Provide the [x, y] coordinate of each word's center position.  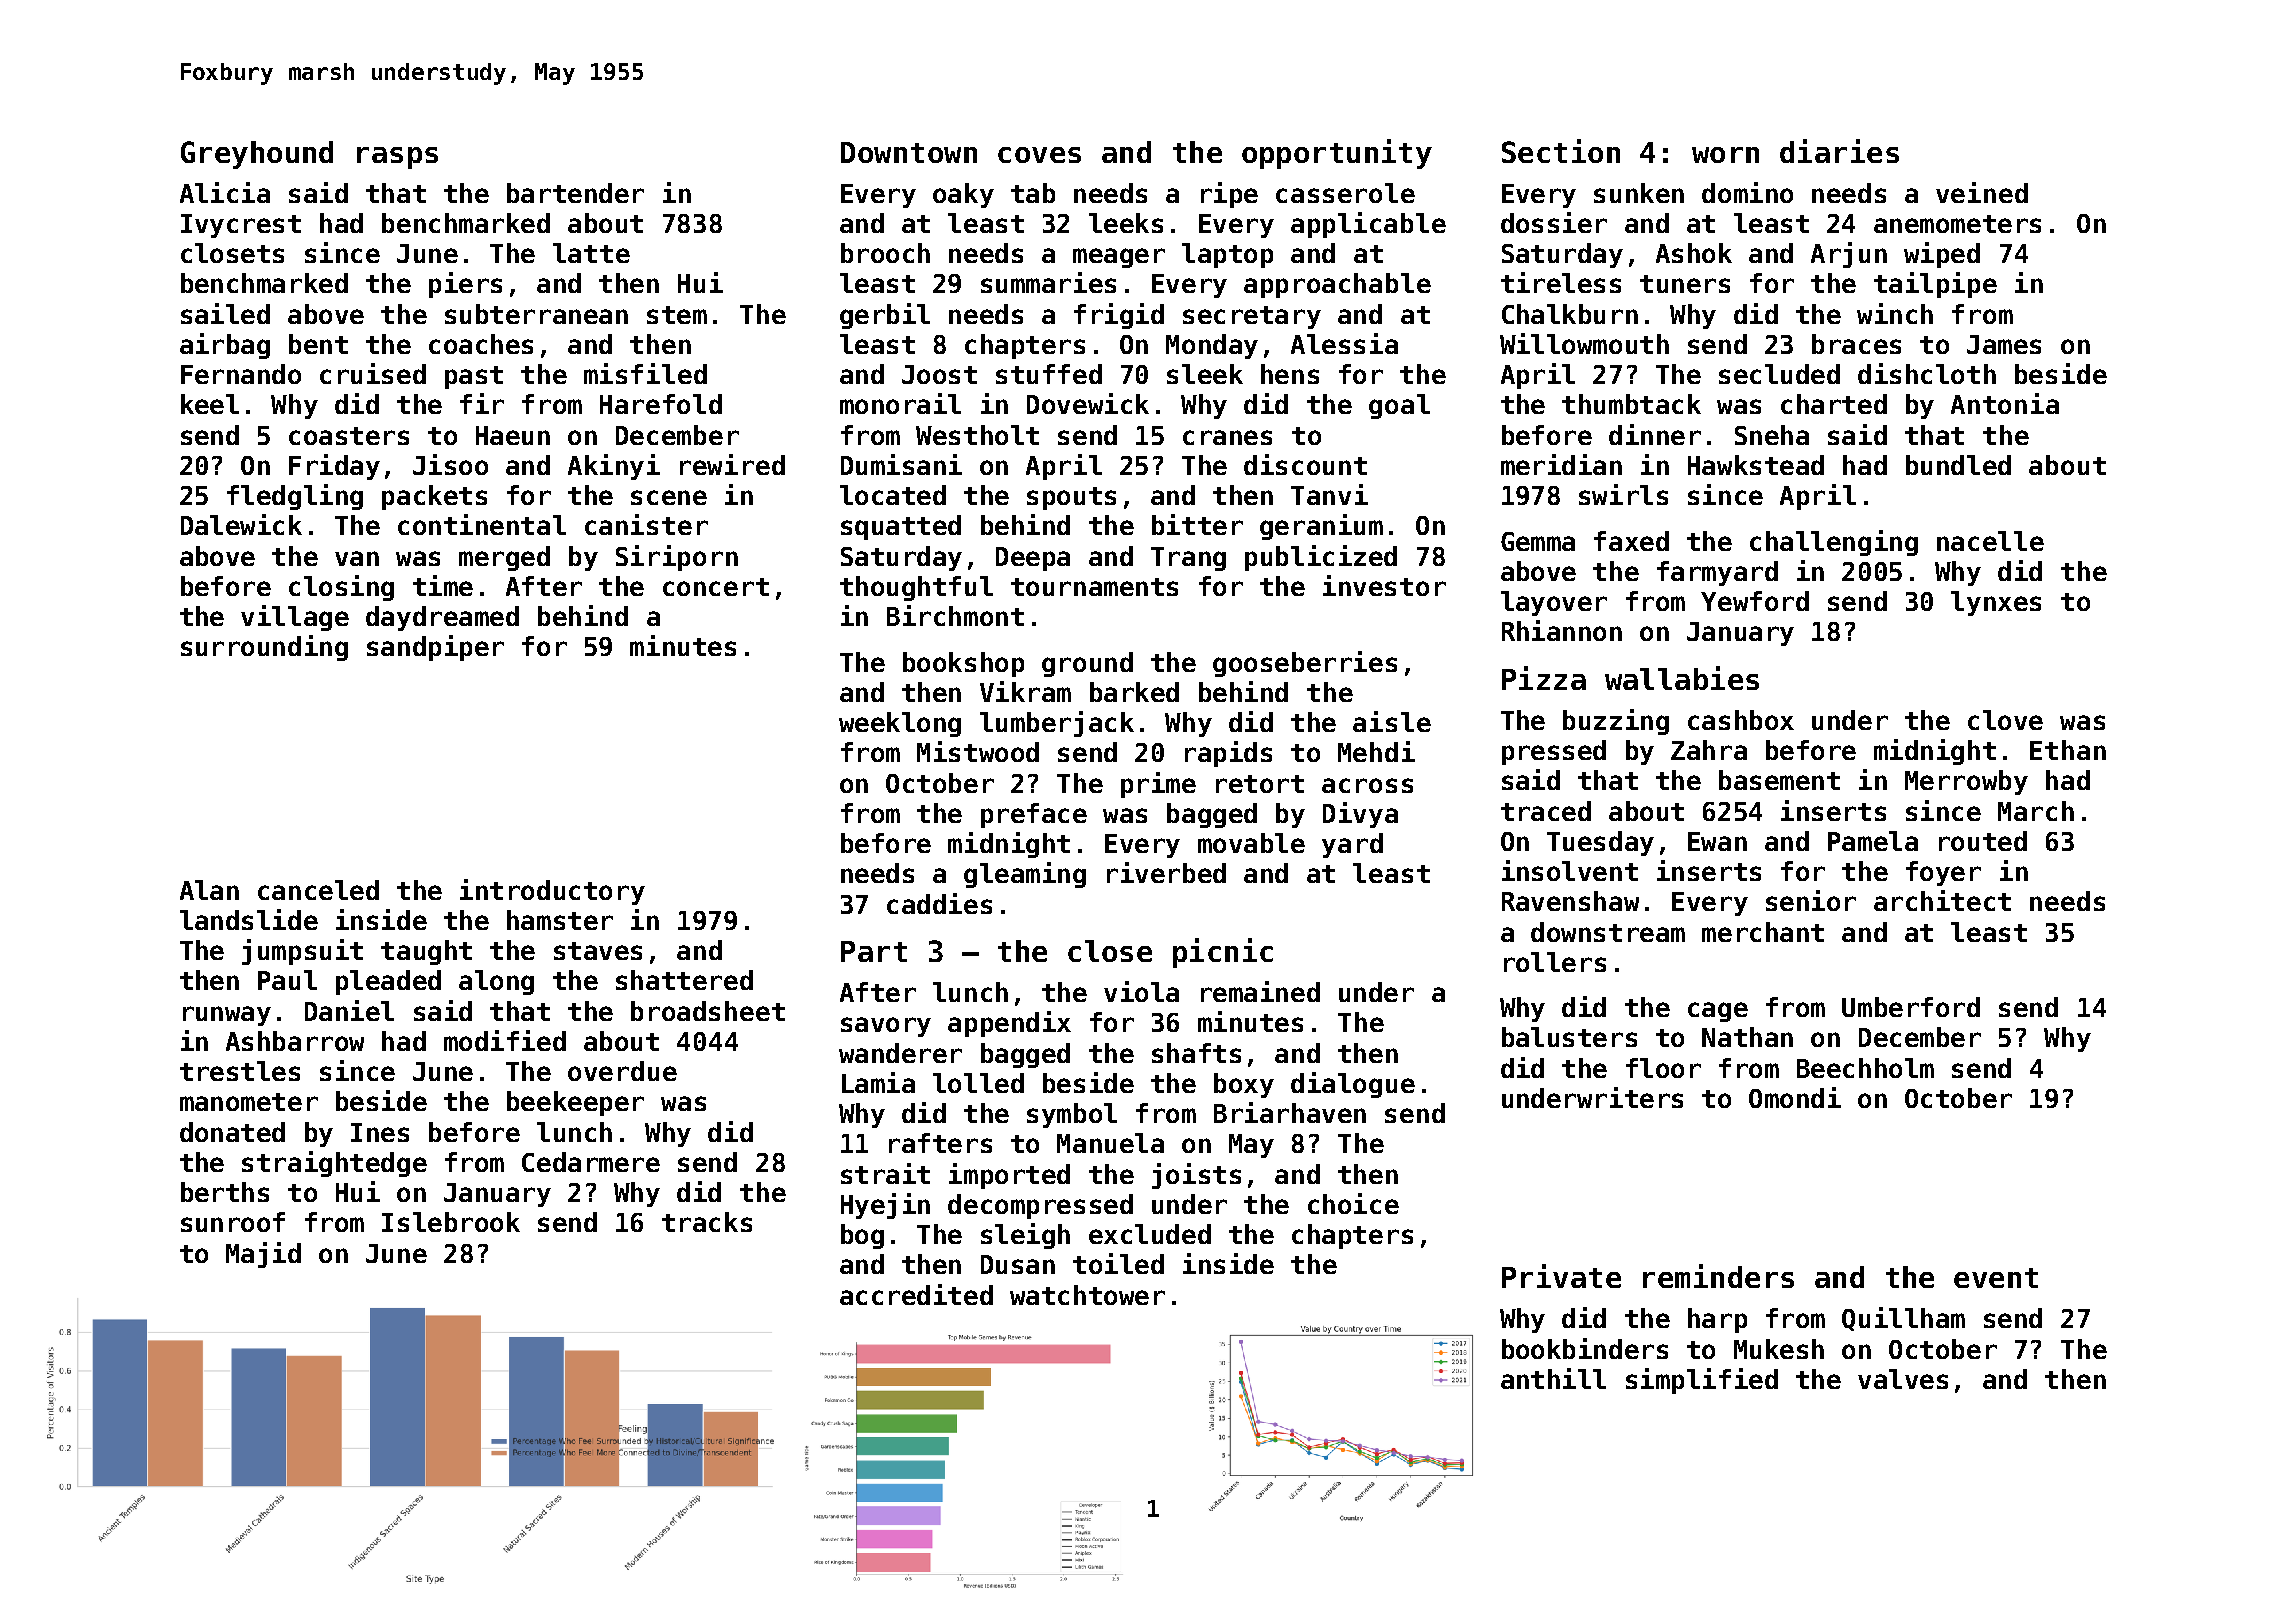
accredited [916, 1294]
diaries [1839, 151]
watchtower [1087, 1295]
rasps [397, 158]
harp [1717, 1320]
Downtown [909, 152]
